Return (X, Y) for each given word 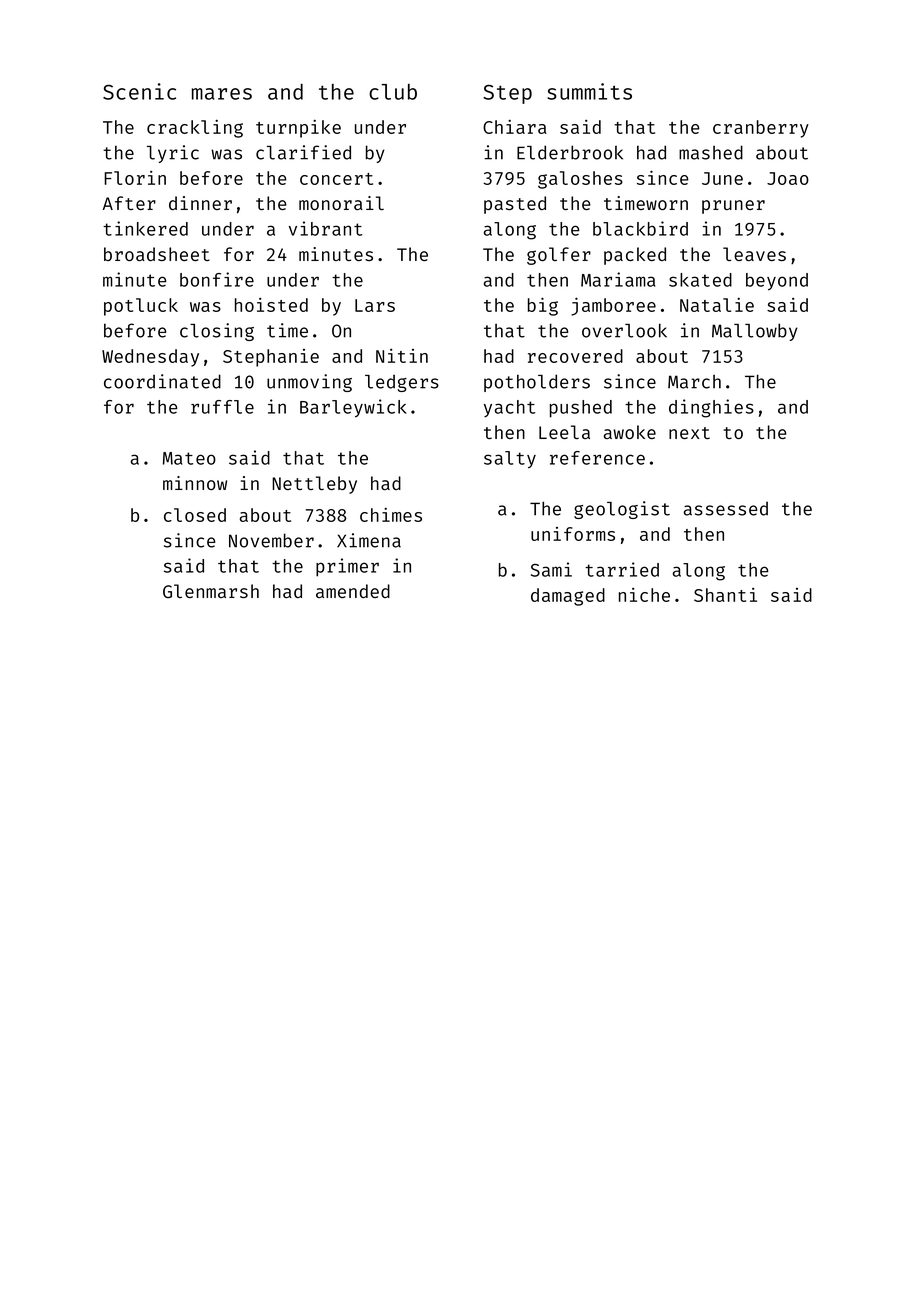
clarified (303, 152)
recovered (575, 356)
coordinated (162, 381)
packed (635, 256)
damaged (568, 597)
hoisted (271, 305)
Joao (788, 178)
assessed (726, 509)
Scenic (139, 91)
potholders (537, 383)
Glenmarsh (211, 591)
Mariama (618, 279)
